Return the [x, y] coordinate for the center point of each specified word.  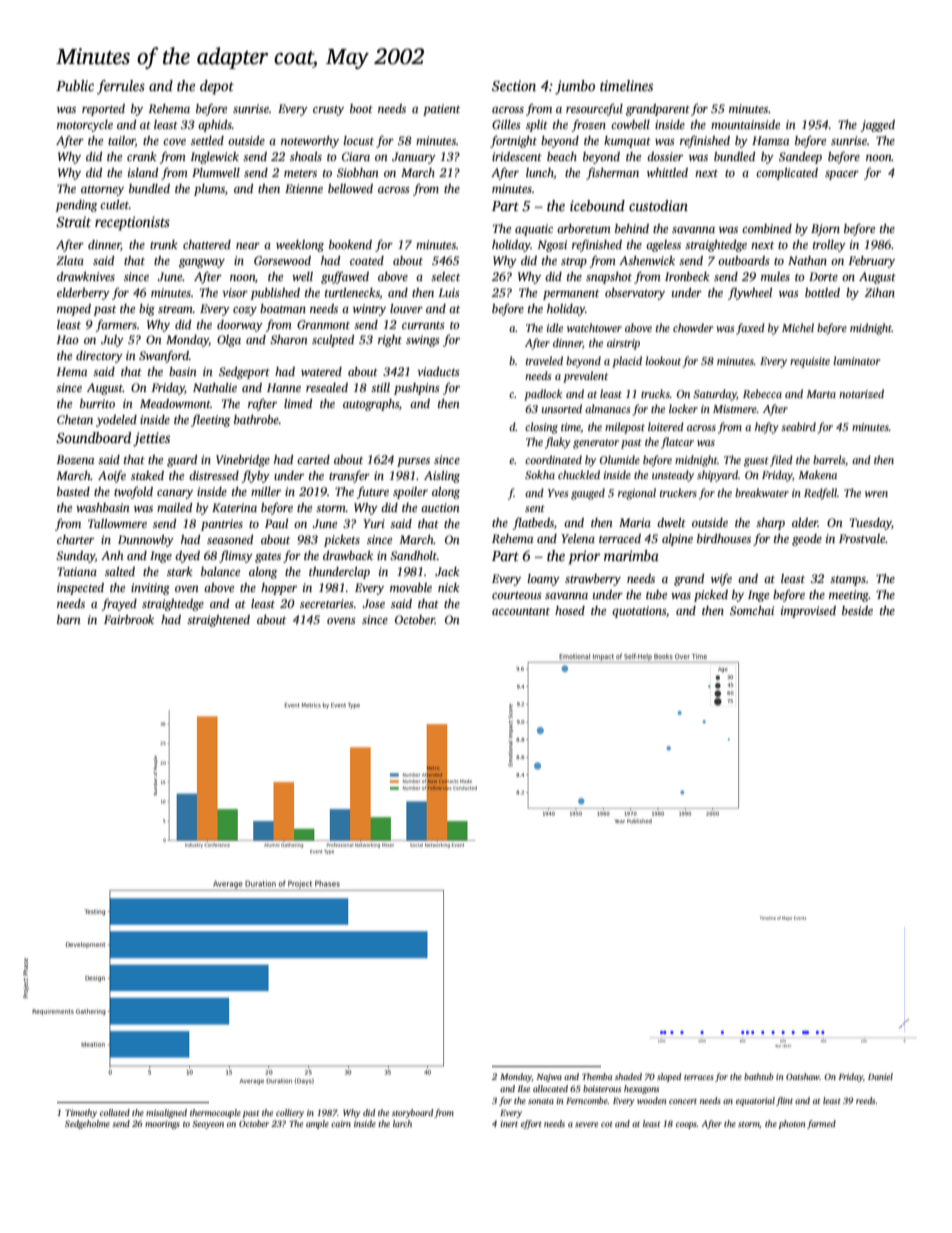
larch [402, 1123]
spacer [842, 175]
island [143, 172]
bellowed [350, 188]
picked [711, 596]
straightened [218, 621]
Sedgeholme [87, 1124]
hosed [570, 610]
